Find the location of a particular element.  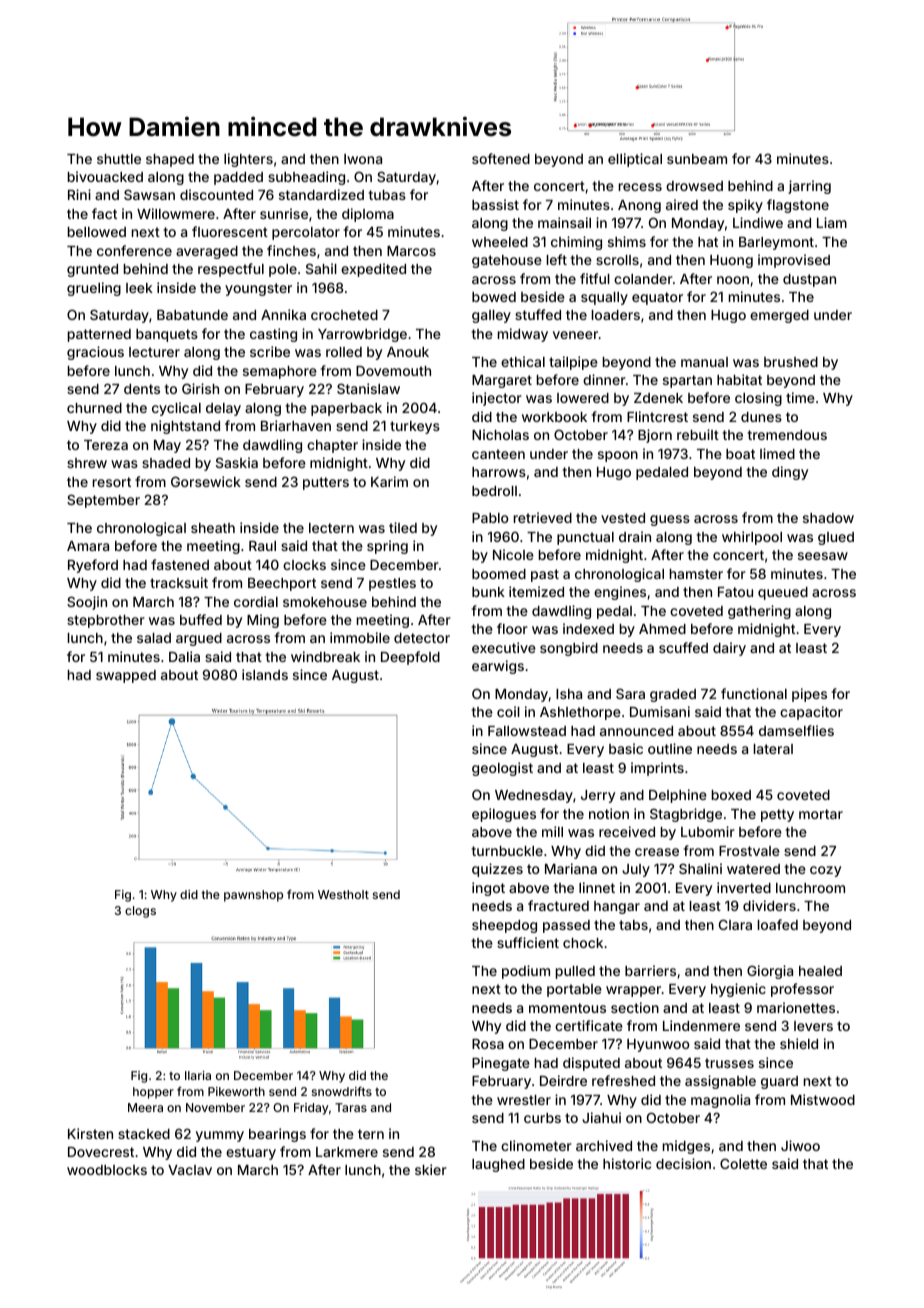

pawnshop is located at coordinates (253, 896).
